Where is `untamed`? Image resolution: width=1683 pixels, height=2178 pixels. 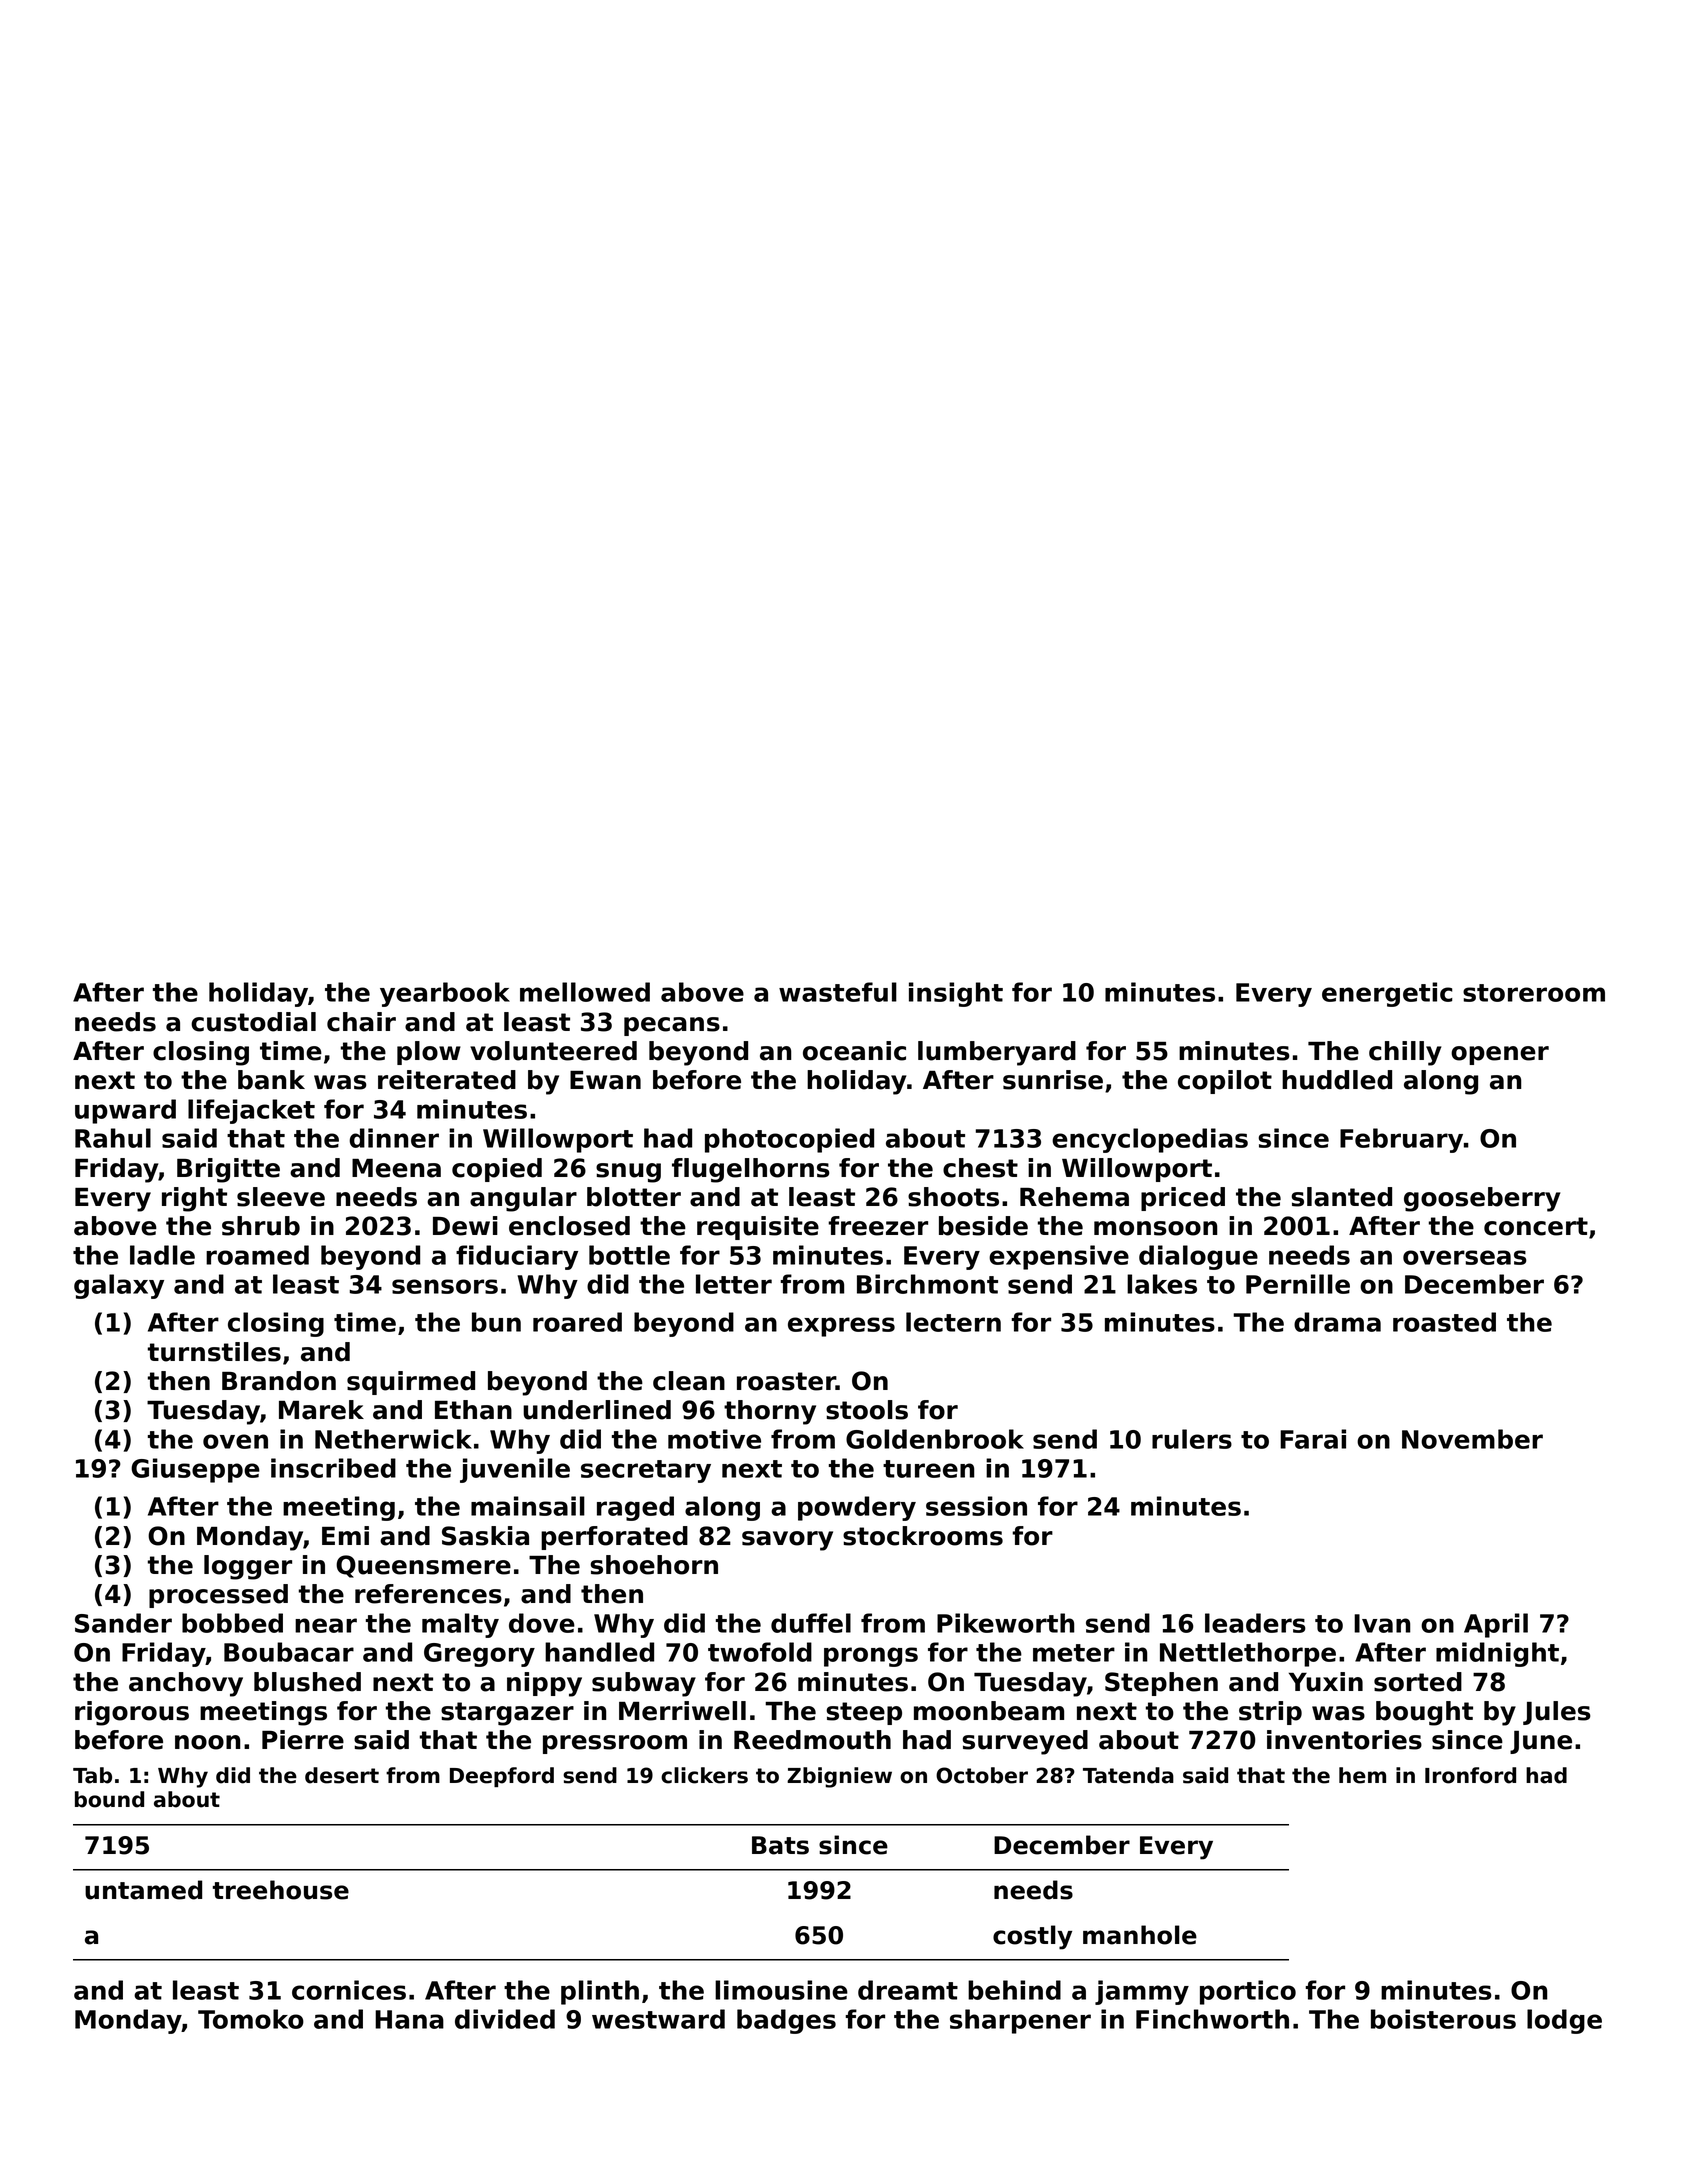 untamed is located at coordinates (143, 1890).
